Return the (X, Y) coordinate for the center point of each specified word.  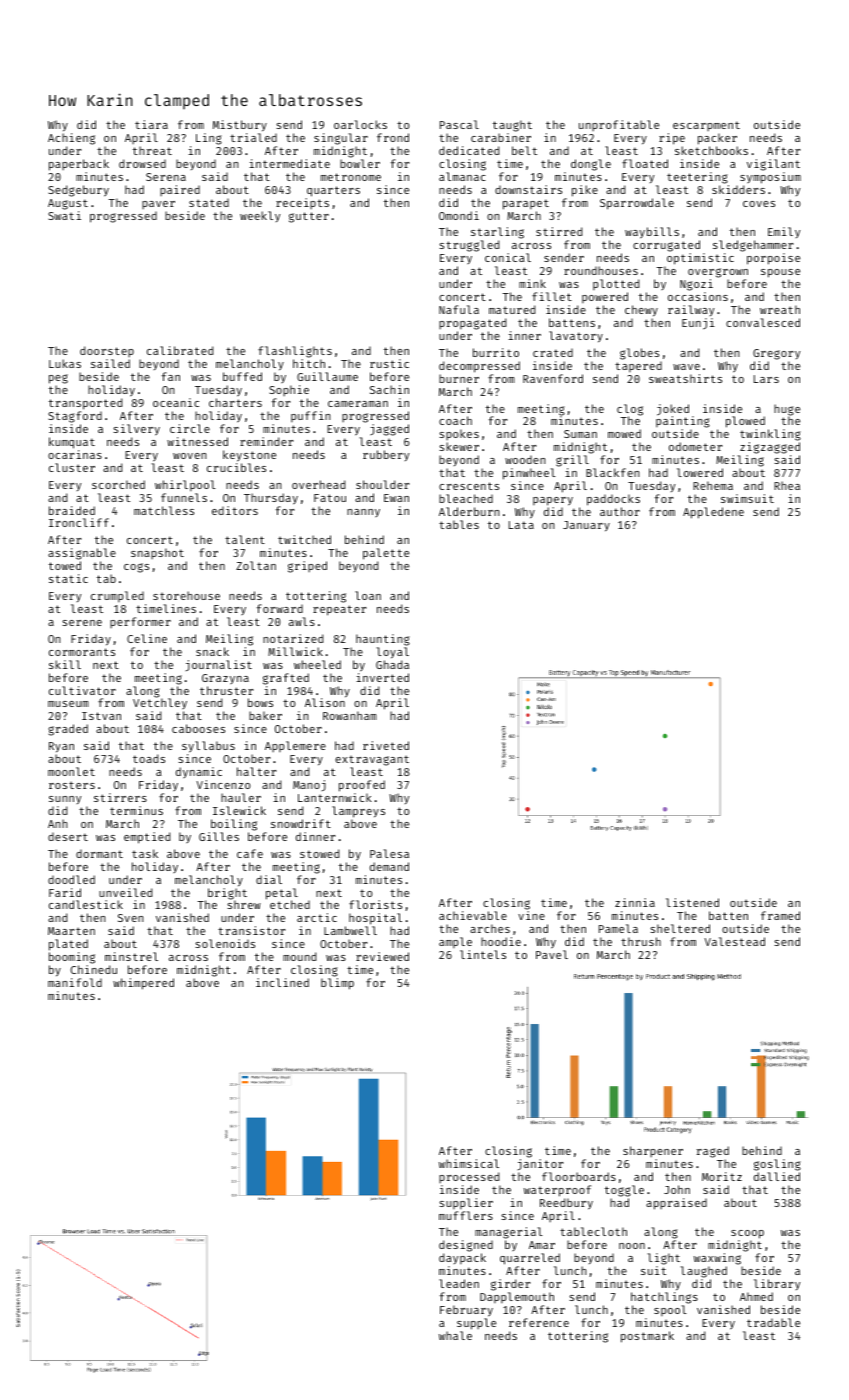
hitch (309, 363)
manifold (75, 982)
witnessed (197, 441)
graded (68, 730)
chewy (641, 311)
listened (692, 902)
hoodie (501, 941)
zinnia (635, 902)
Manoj (309, 785)
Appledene (713, 513)
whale (455, 1335)
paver (158, 205)
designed (466, 1246)
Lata (521, 525)
